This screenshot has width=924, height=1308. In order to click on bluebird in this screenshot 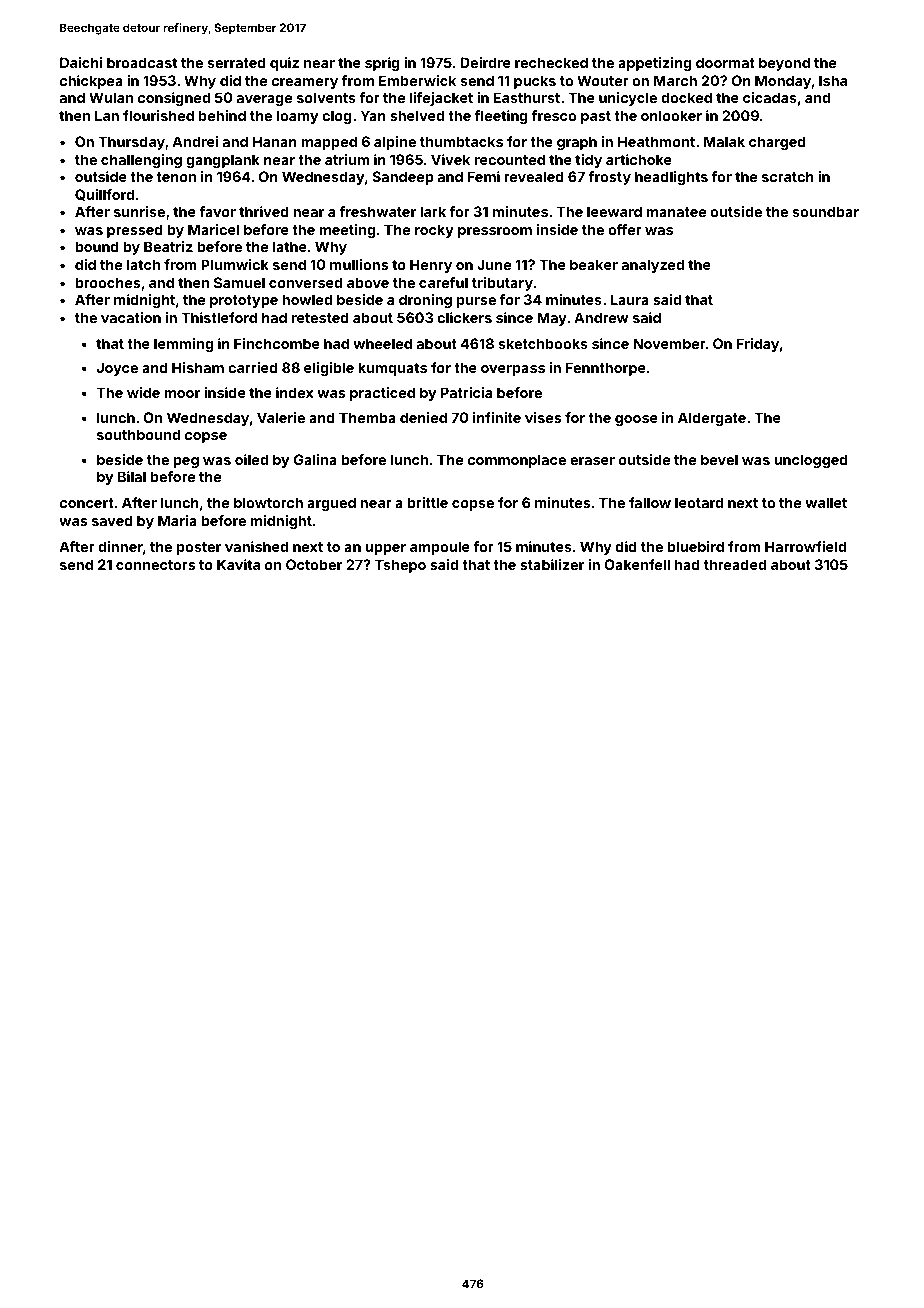, I will do `click(695, 546)`.
